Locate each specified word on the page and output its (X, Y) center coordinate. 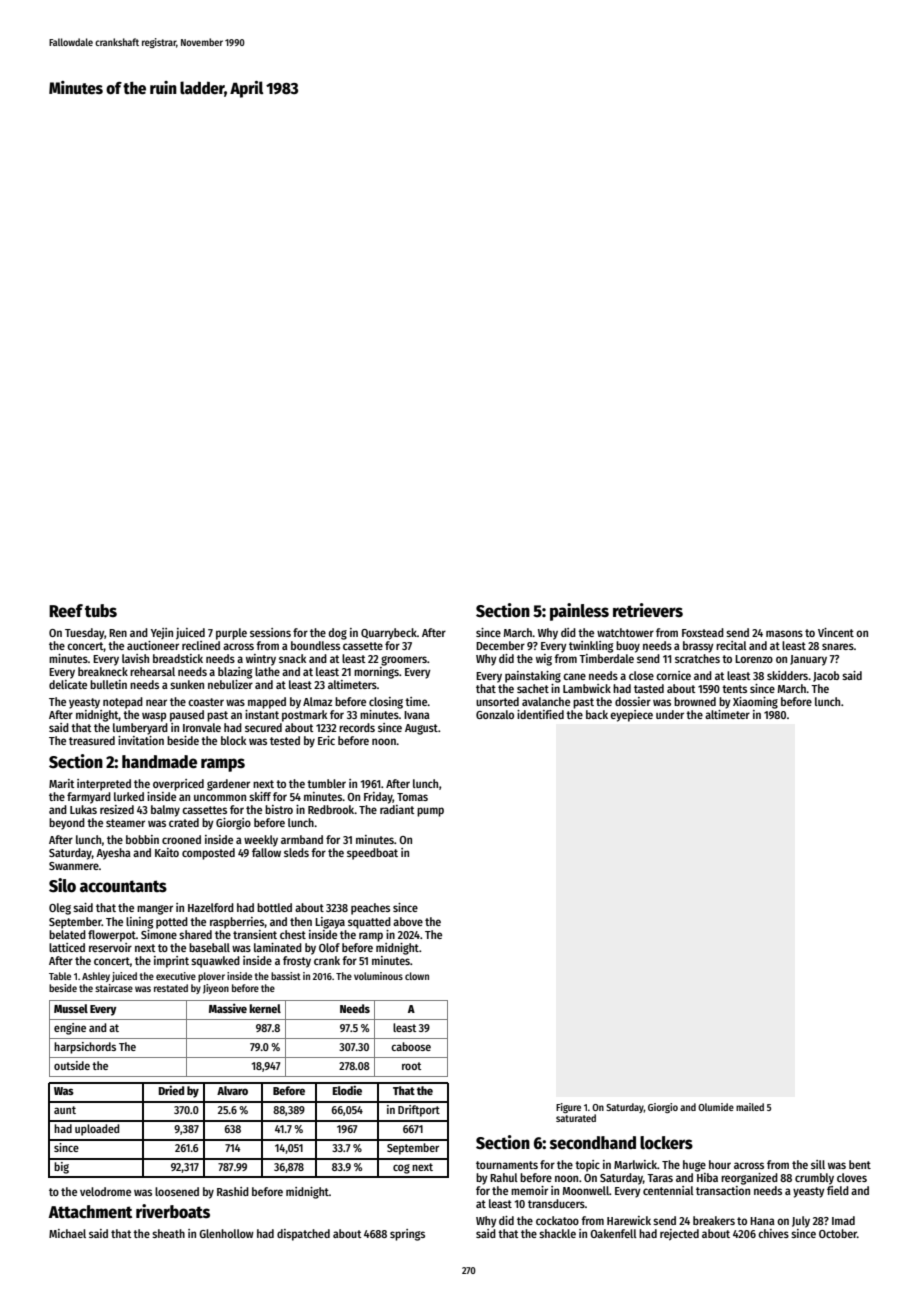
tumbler (326, 783)
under (670, 714)
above (408, 921)
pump (430, 812)
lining (139, 923)
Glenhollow (226, 1233)
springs (407, 1235)
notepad (123, 703)
